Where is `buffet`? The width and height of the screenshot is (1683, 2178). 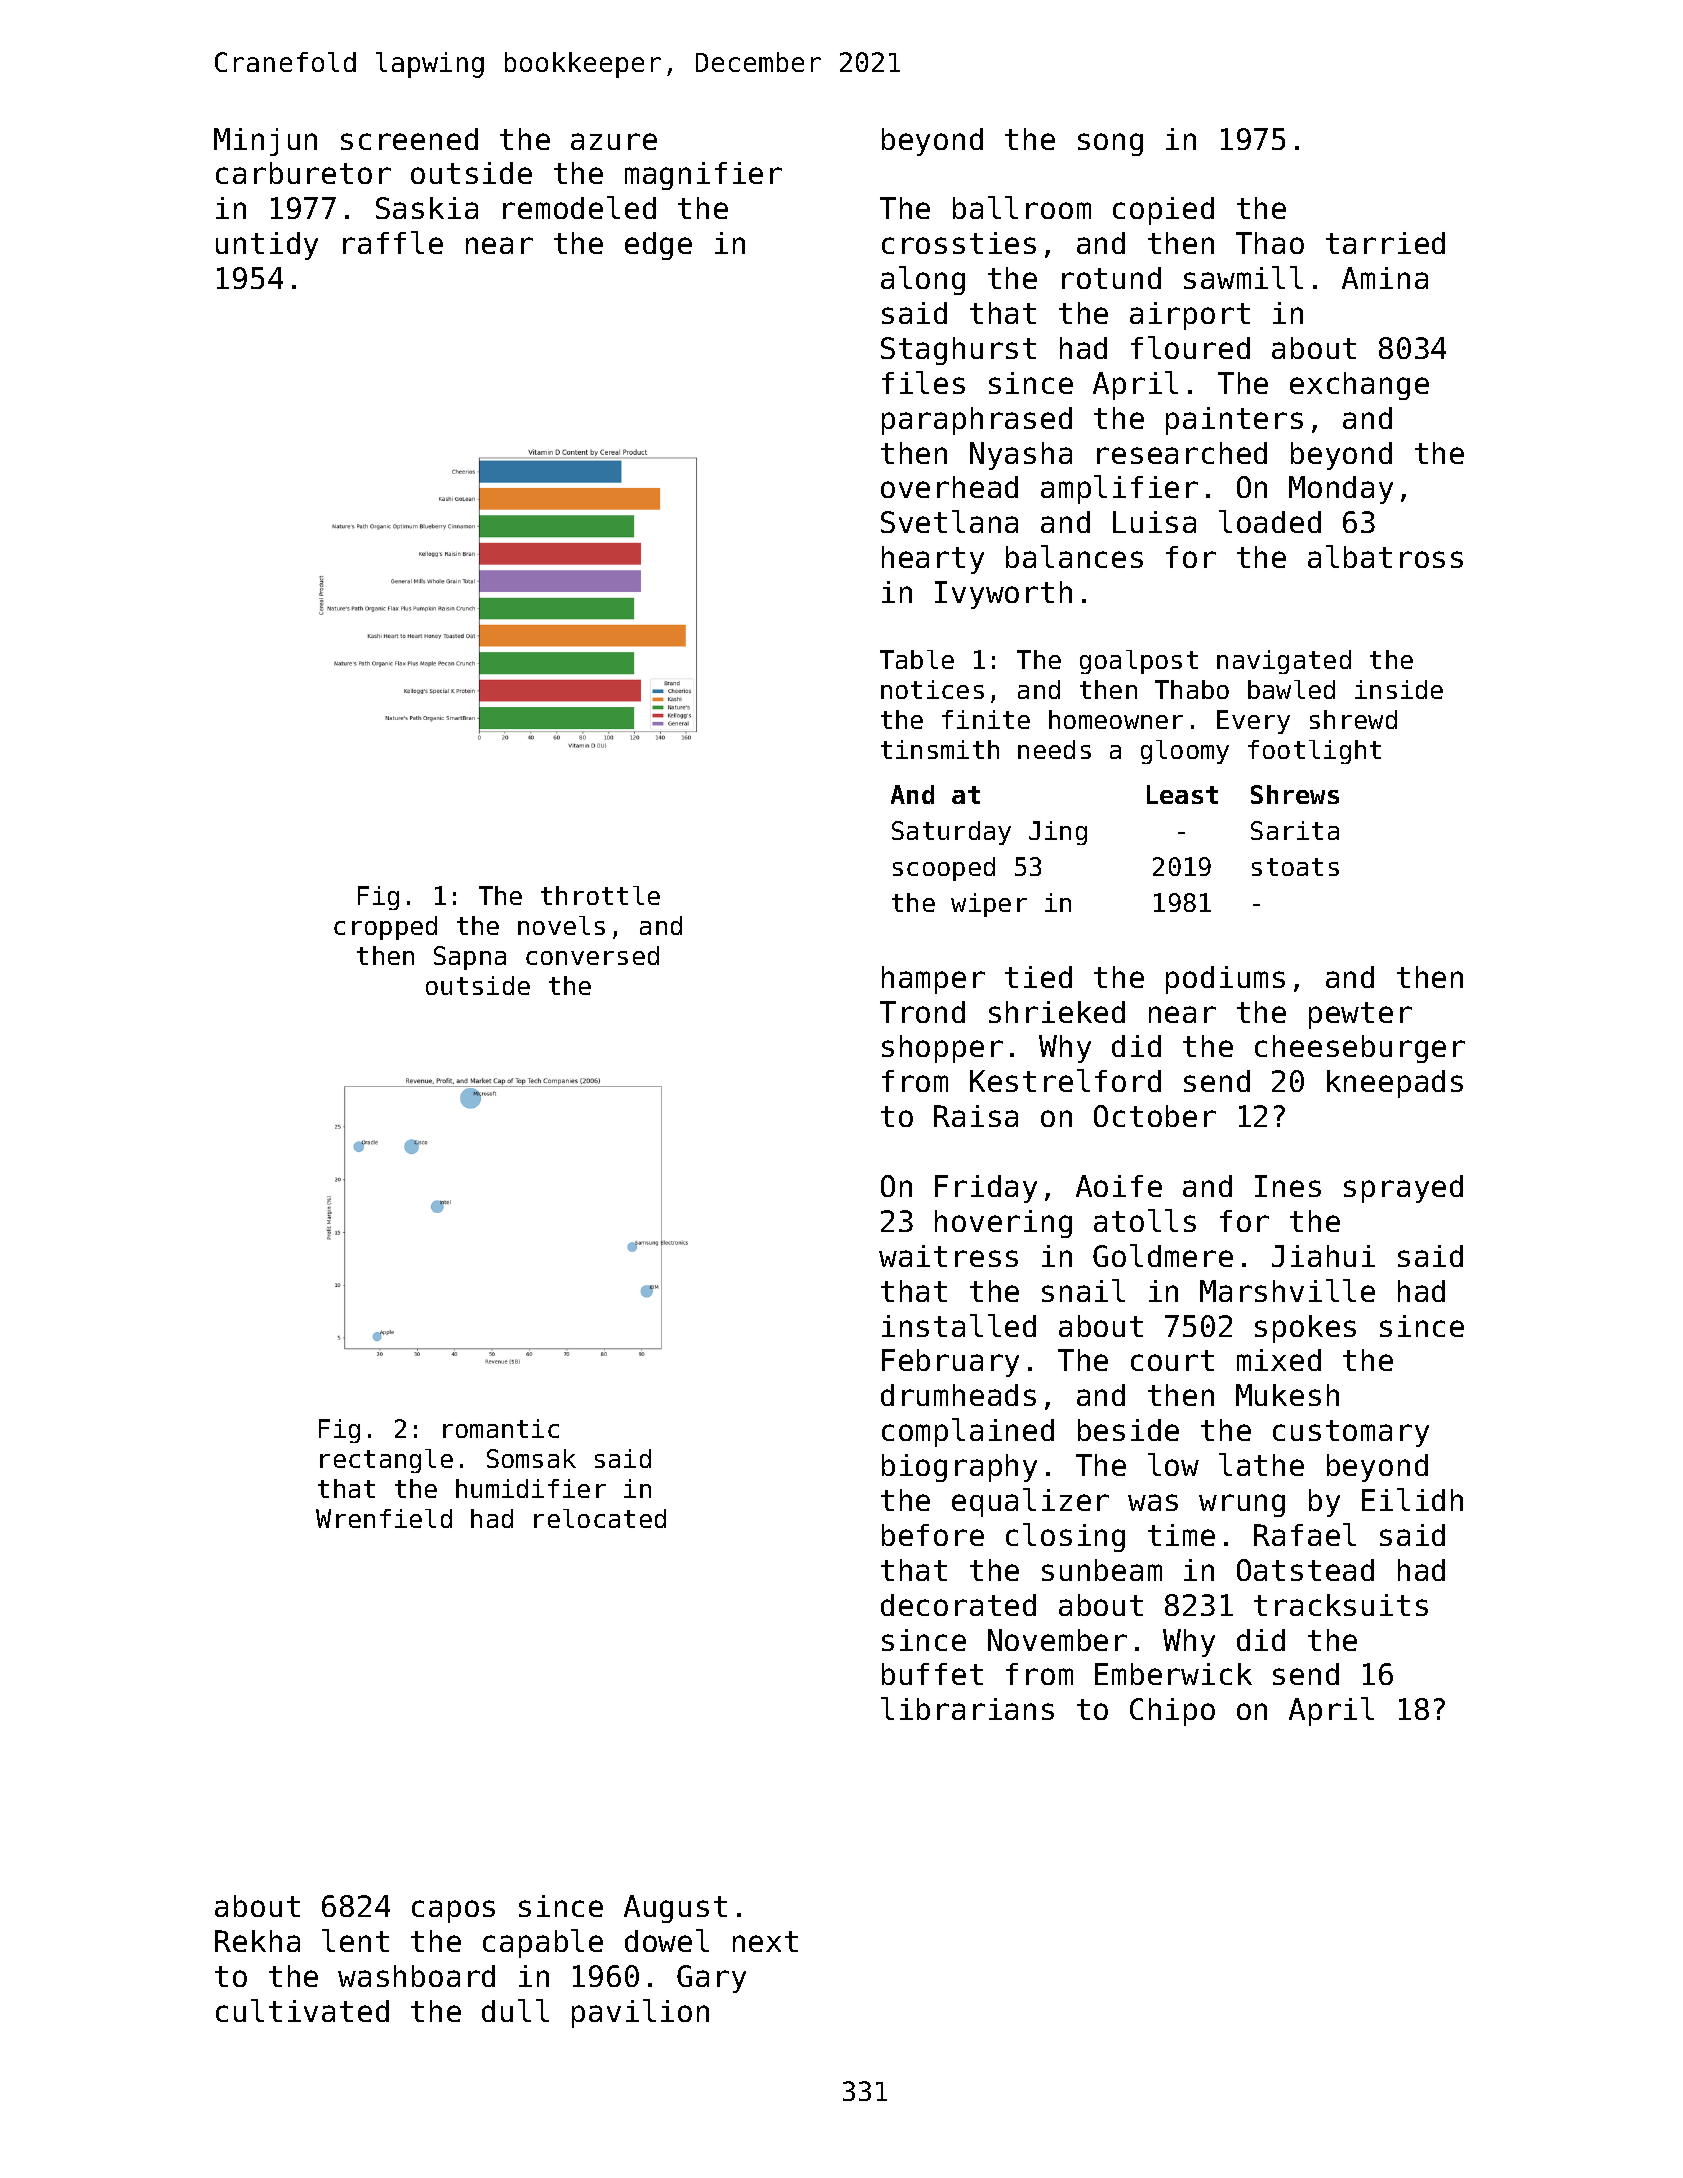
buffet is located at coordinates (932, 1674).
